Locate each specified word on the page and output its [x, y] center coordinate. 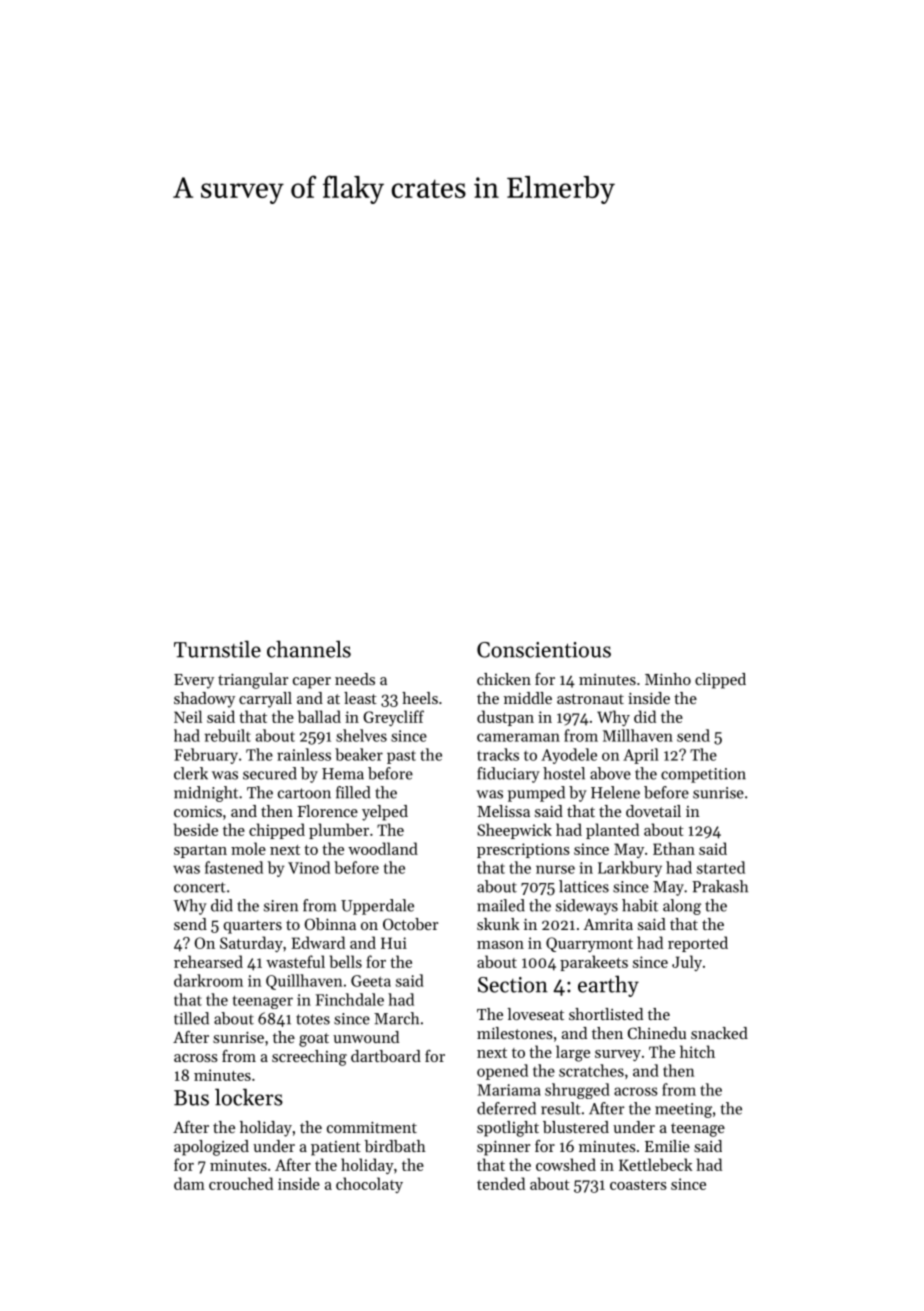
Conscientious [544, 650]
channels [309, 649]
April [641, 756]
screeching [309, 1058]
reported [698, 944]
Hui [394, 943]
